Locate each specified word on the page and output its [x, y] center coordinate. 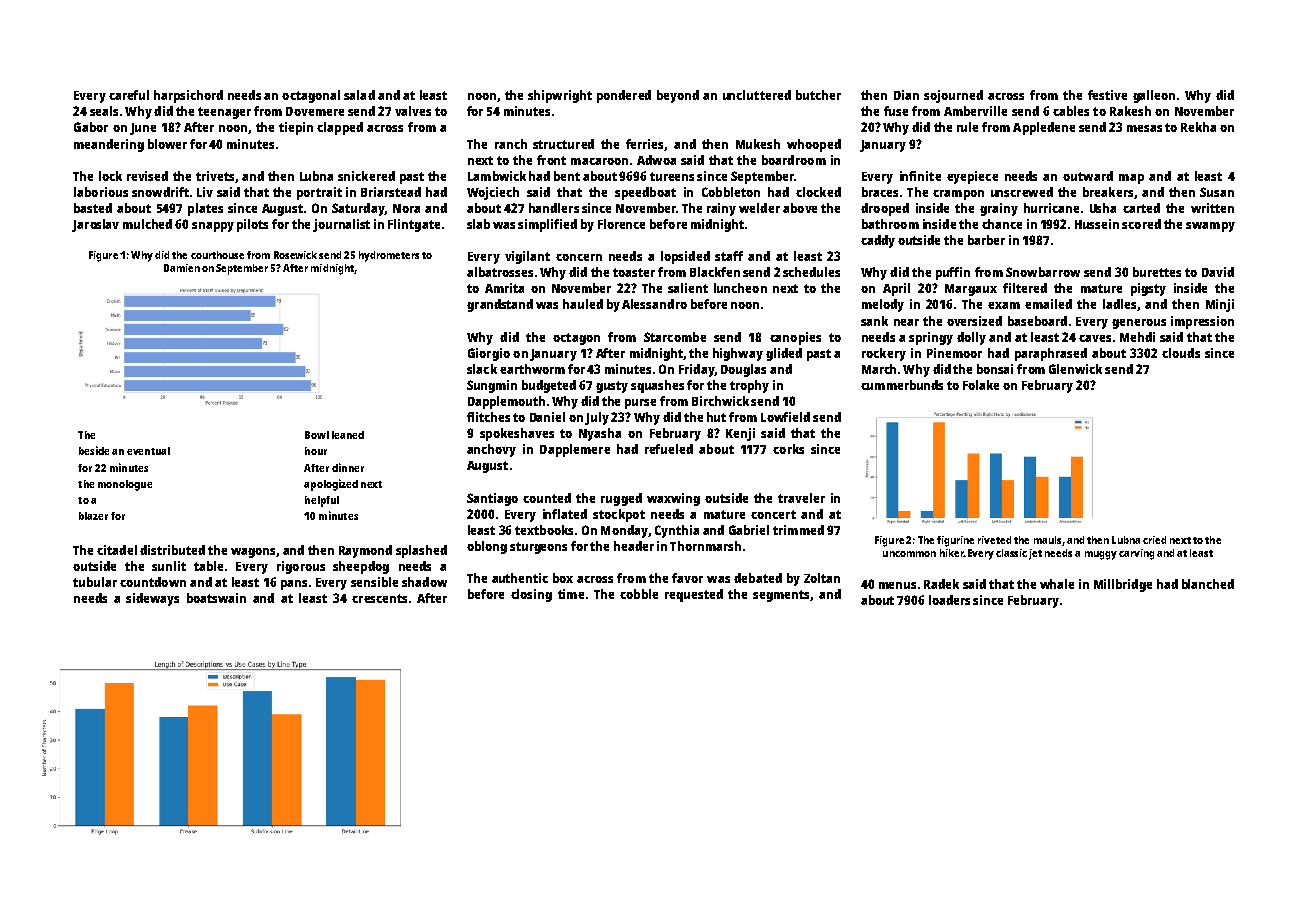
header [634, 546]
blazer [93, 516]
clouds [1181, 353]
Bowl [317, 435]
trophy [749, 386]
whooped [814, 145]
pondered [624, 96]
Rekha [1198, 127]
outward [1088, 176]
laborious [101, 192]
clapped [340, 128]
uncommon [909, 554]
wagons [253, 553]
